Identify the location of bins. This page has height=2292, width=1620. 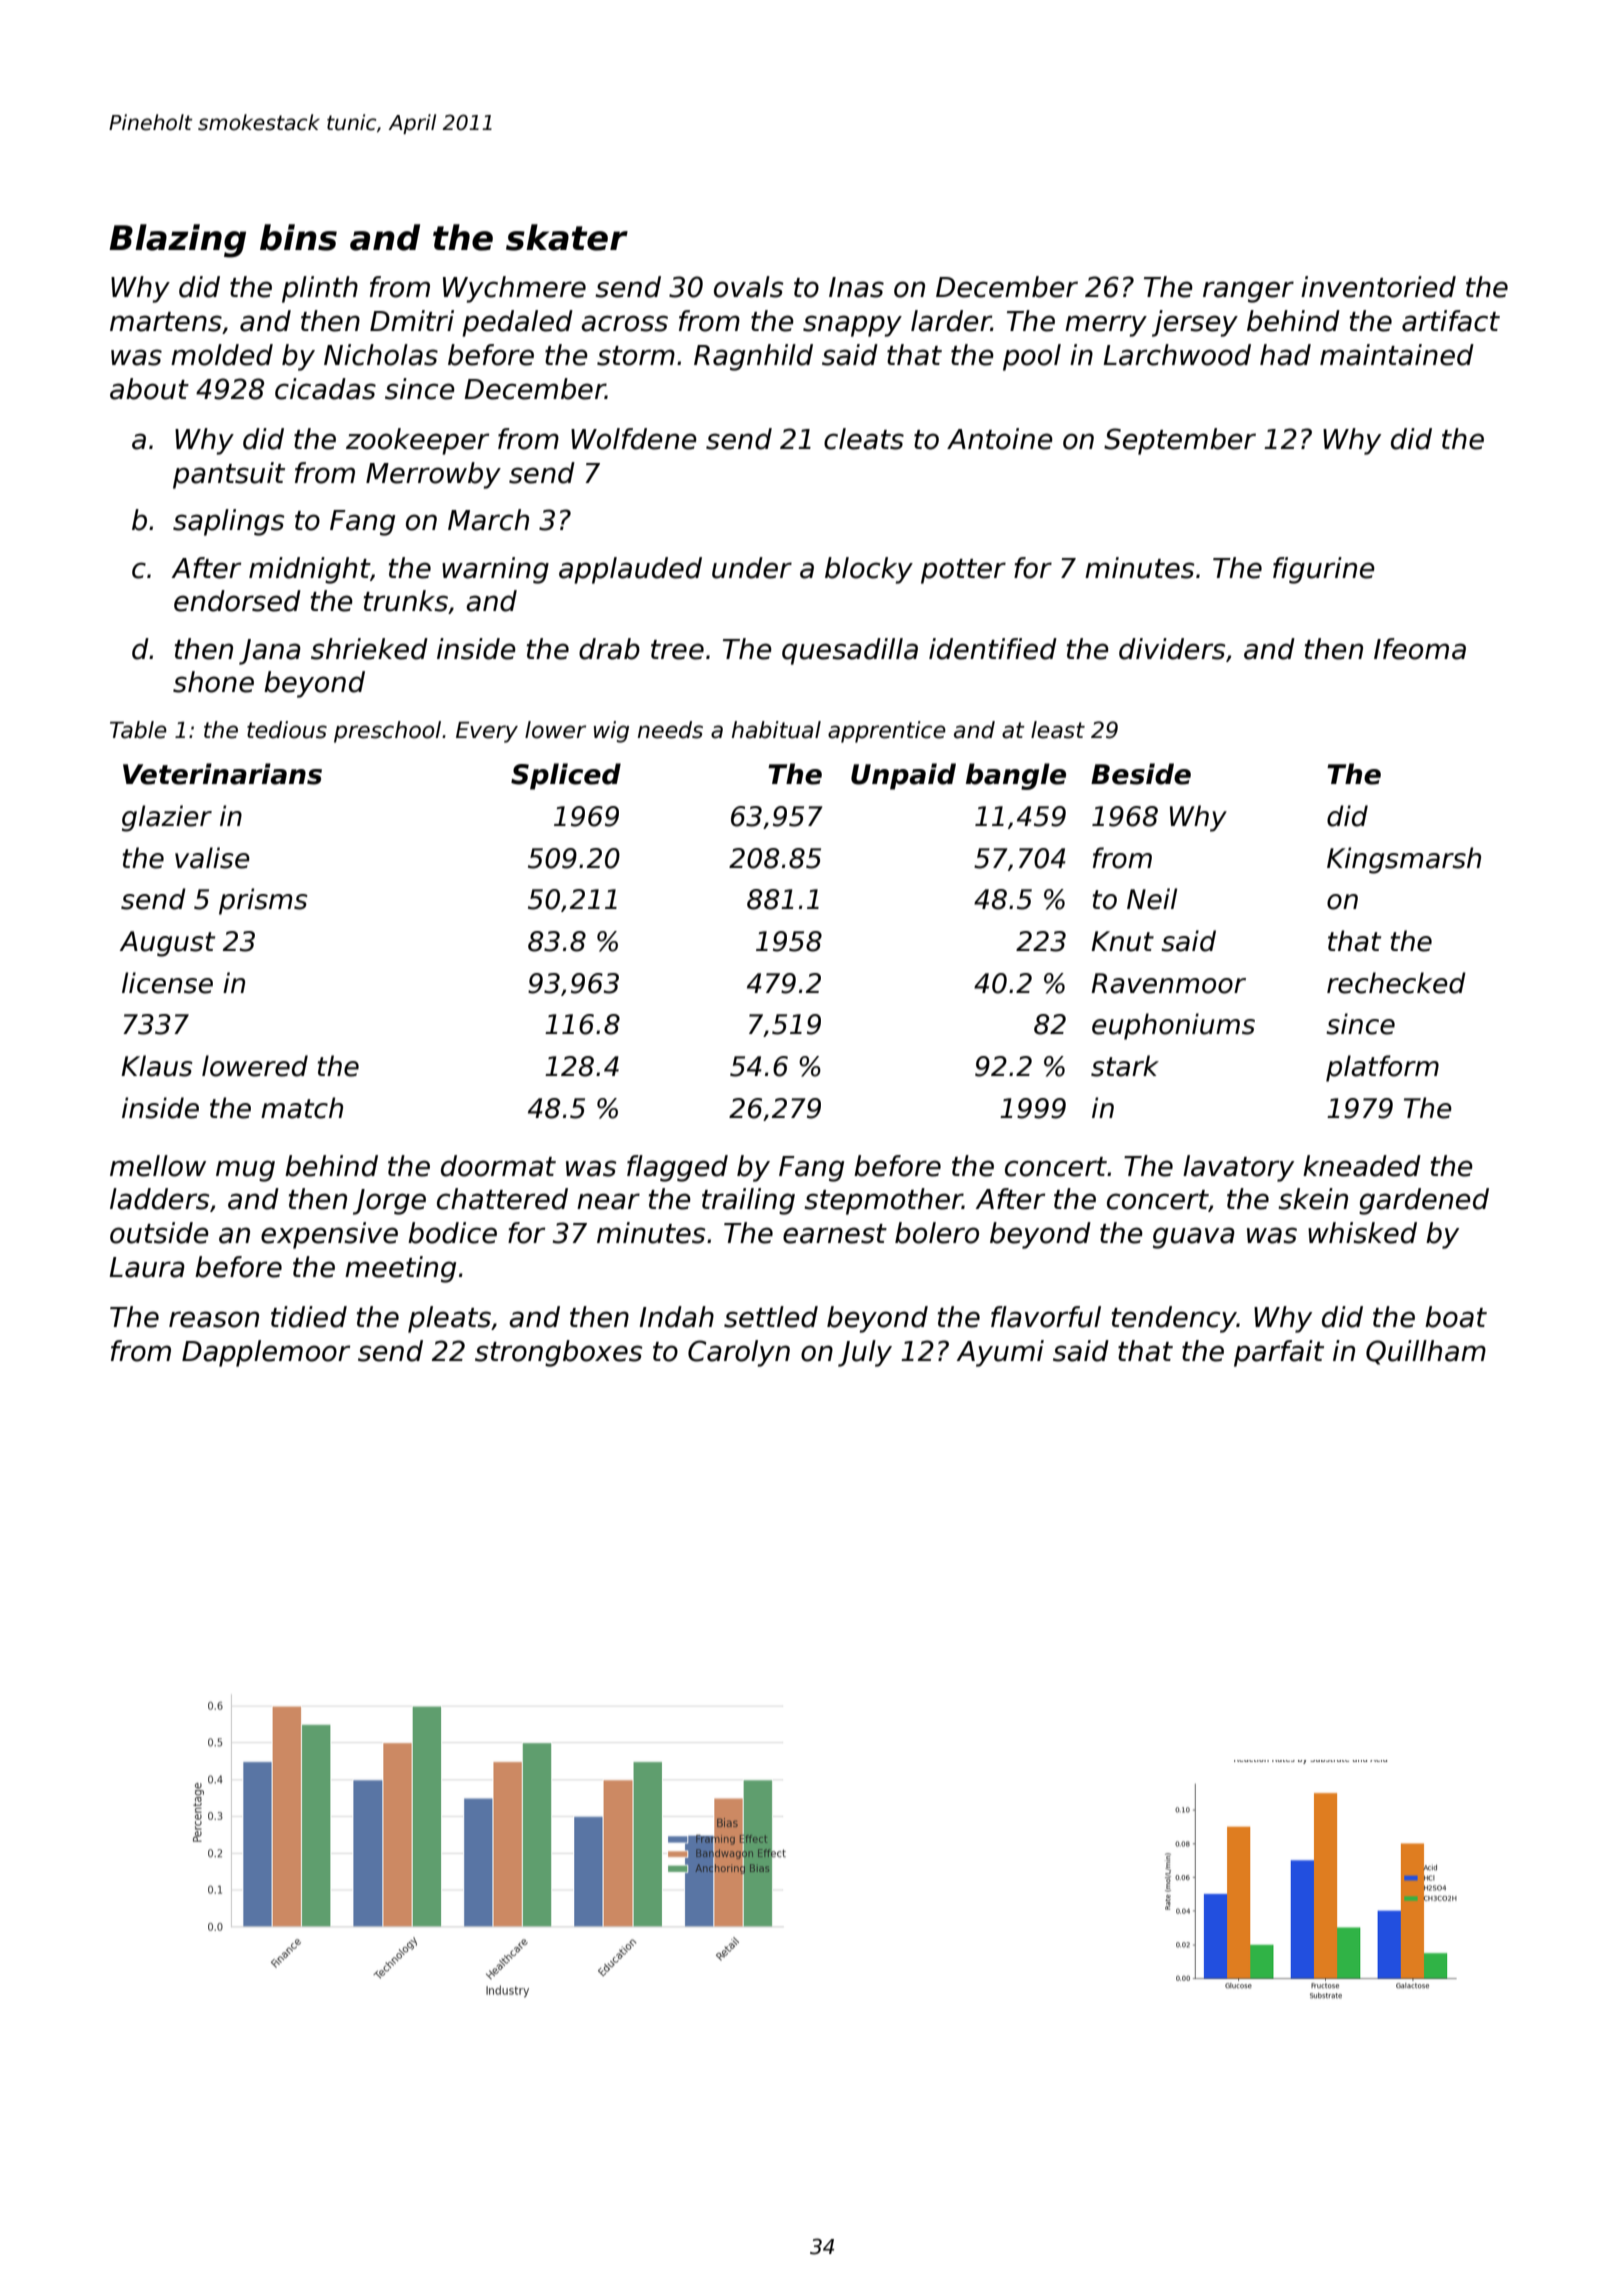
(298, 237).
